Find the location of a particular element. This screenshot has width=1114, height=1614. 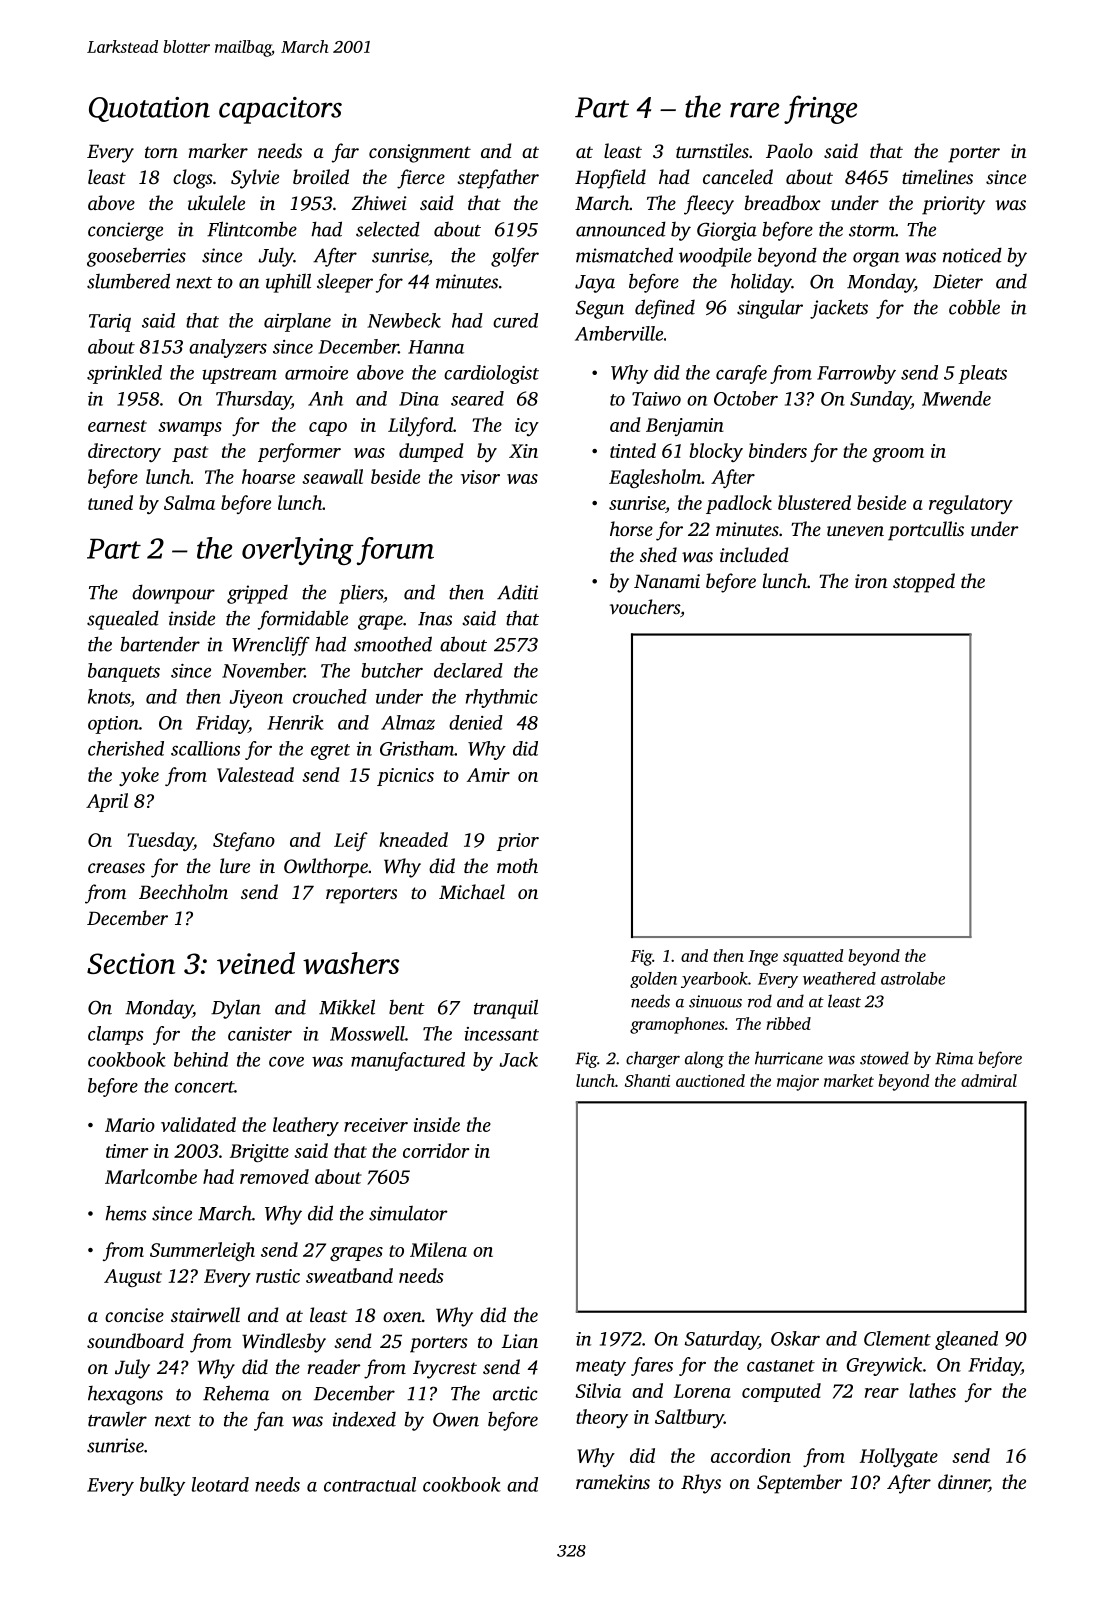

clamps is located at coordinates (115, 1035).
